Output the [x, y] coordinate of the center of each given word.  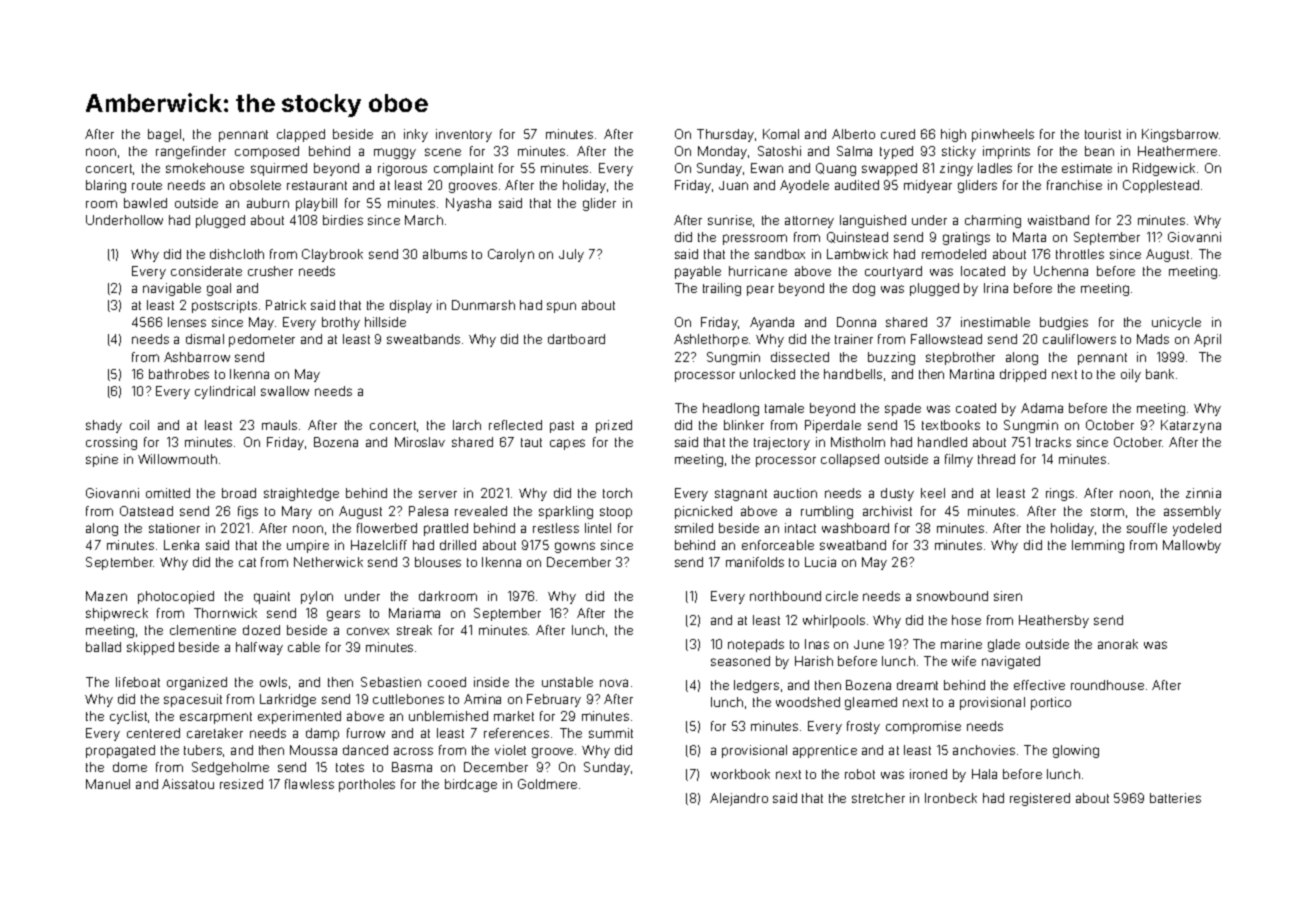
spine [102, 460]
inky [416, 135]
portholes [367, 785]
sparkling [566, 512]
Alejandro [739, 799]
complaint [463, 169]
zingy [956, 169]
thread [996, 459]
